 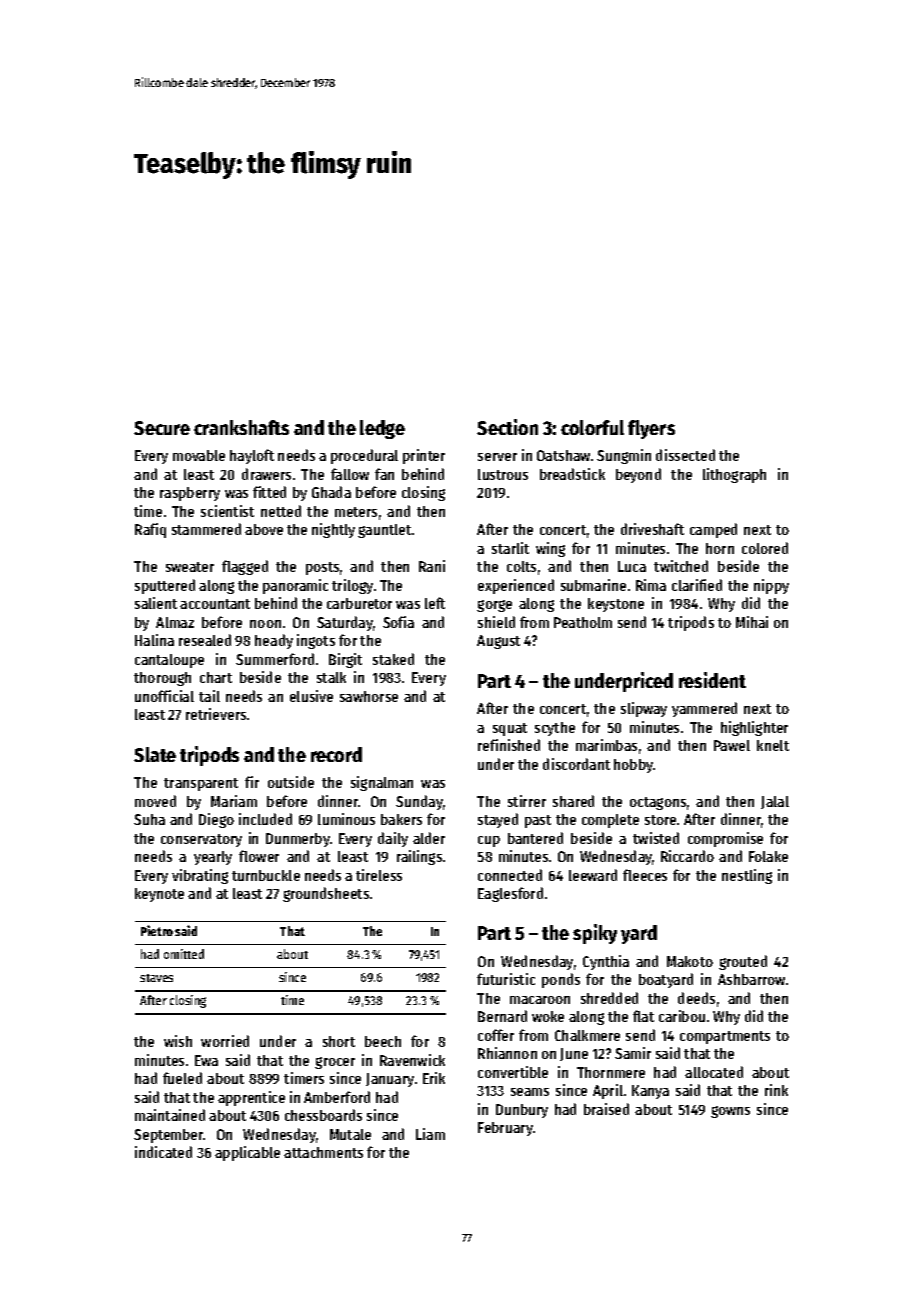 I want to click on signalman, so click(x=382, y=783).
